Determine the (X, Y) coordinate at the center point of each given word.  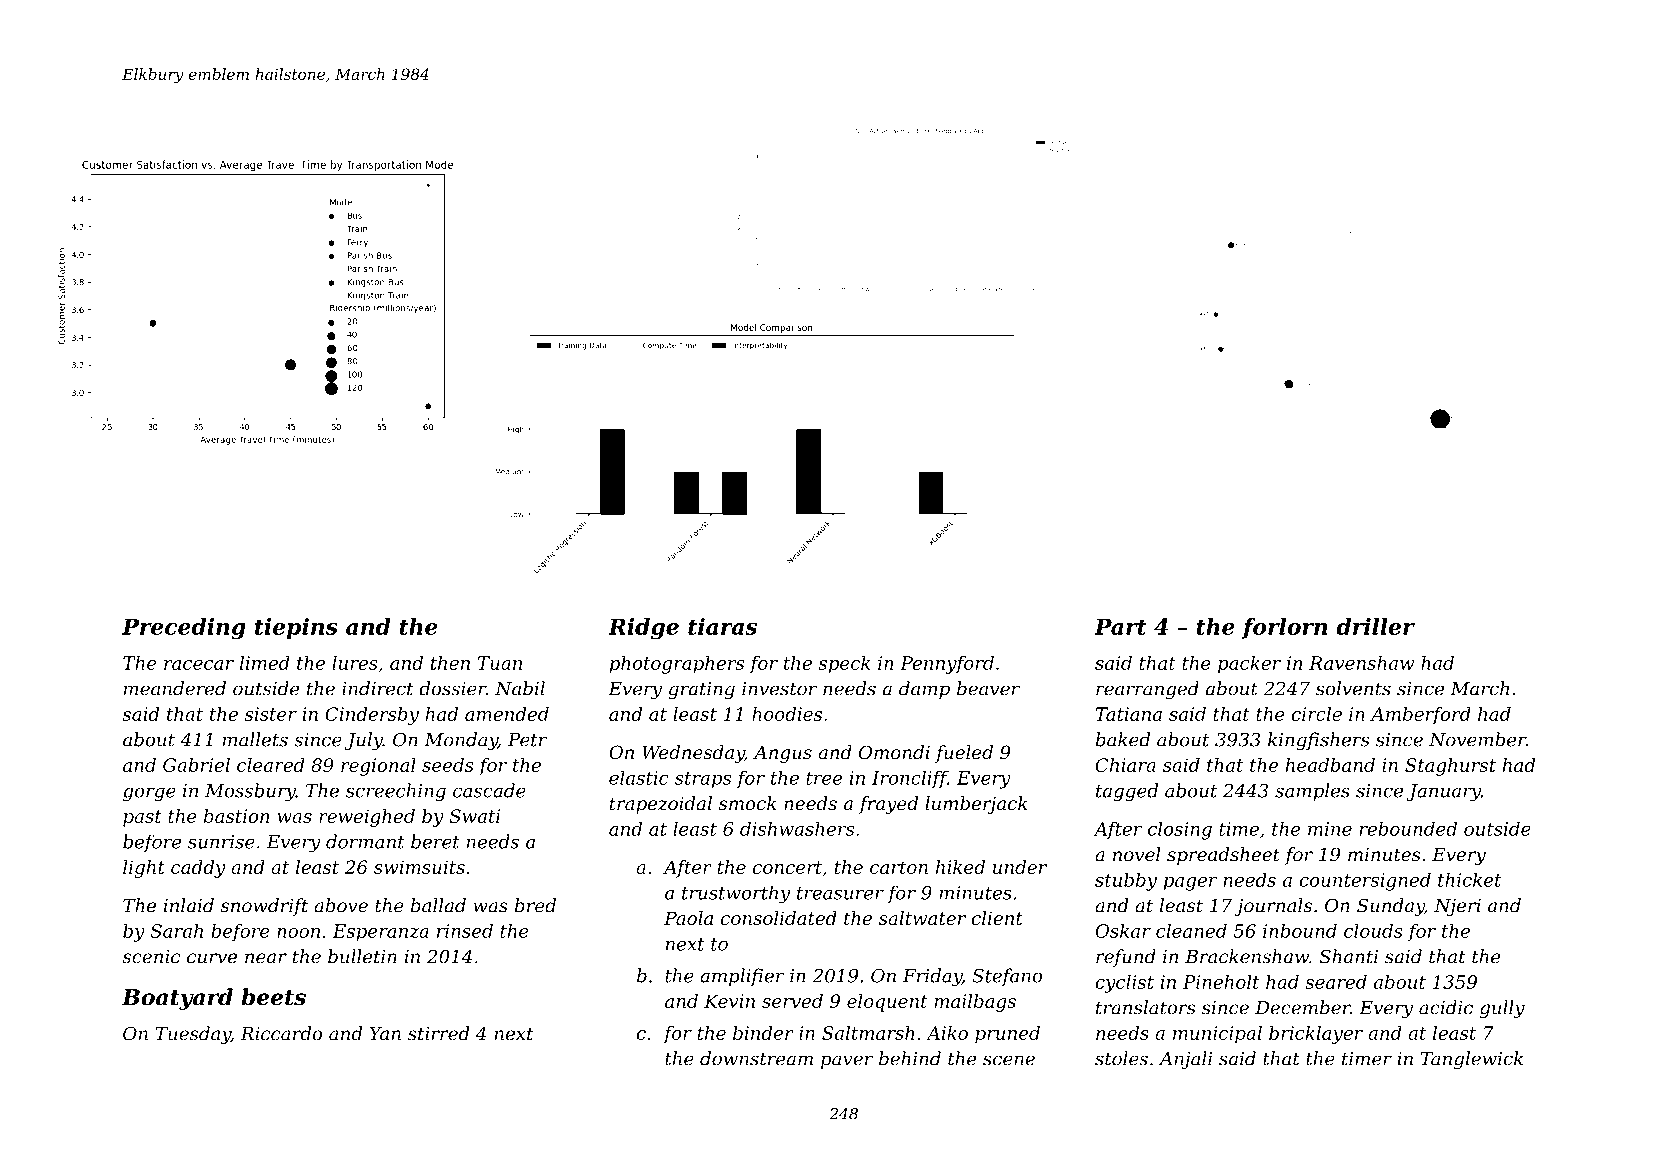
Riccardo (281, 1033)
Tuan (500, 663)
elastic (639, 777)
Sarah (177, 931)
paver (847, 1062)
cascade (489, 790)
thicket (1470, 880)
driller (1375, 626)
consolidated (779, 918)
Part (1120, 626)
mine (1330, 829)
